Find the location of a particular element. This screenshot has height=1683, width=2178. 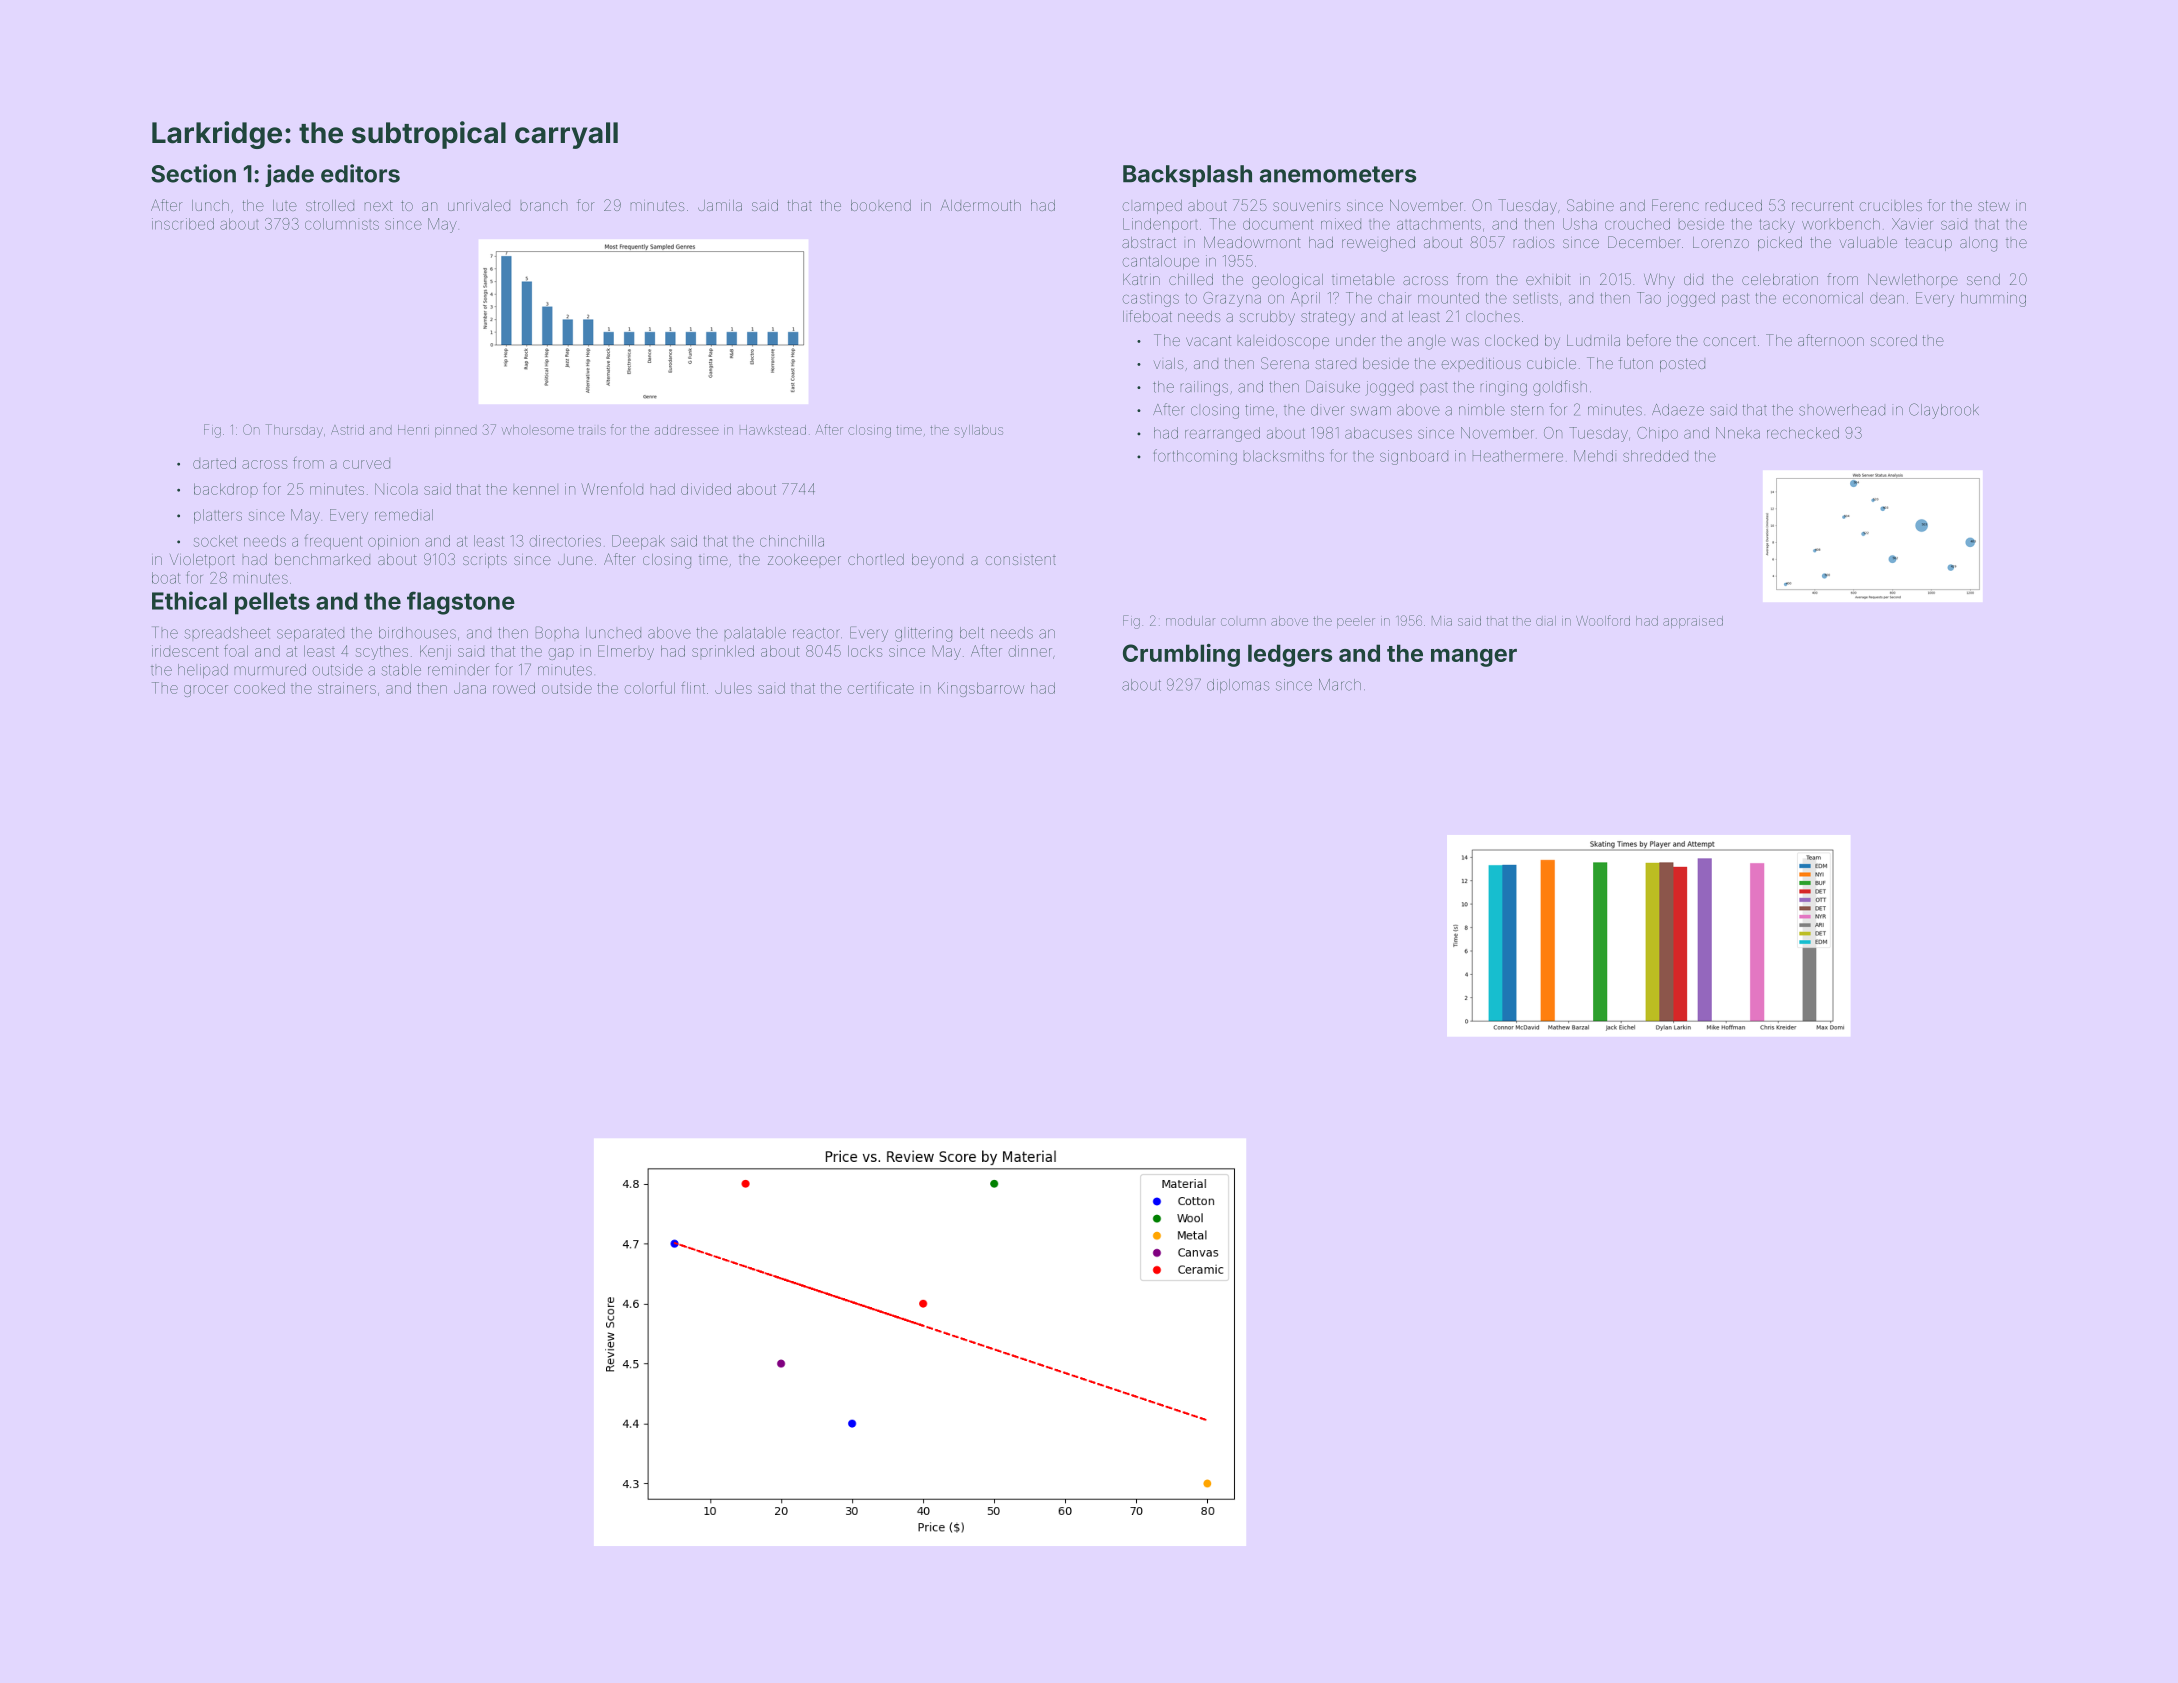

Hawkstead is located at coordinates (773, 430).
